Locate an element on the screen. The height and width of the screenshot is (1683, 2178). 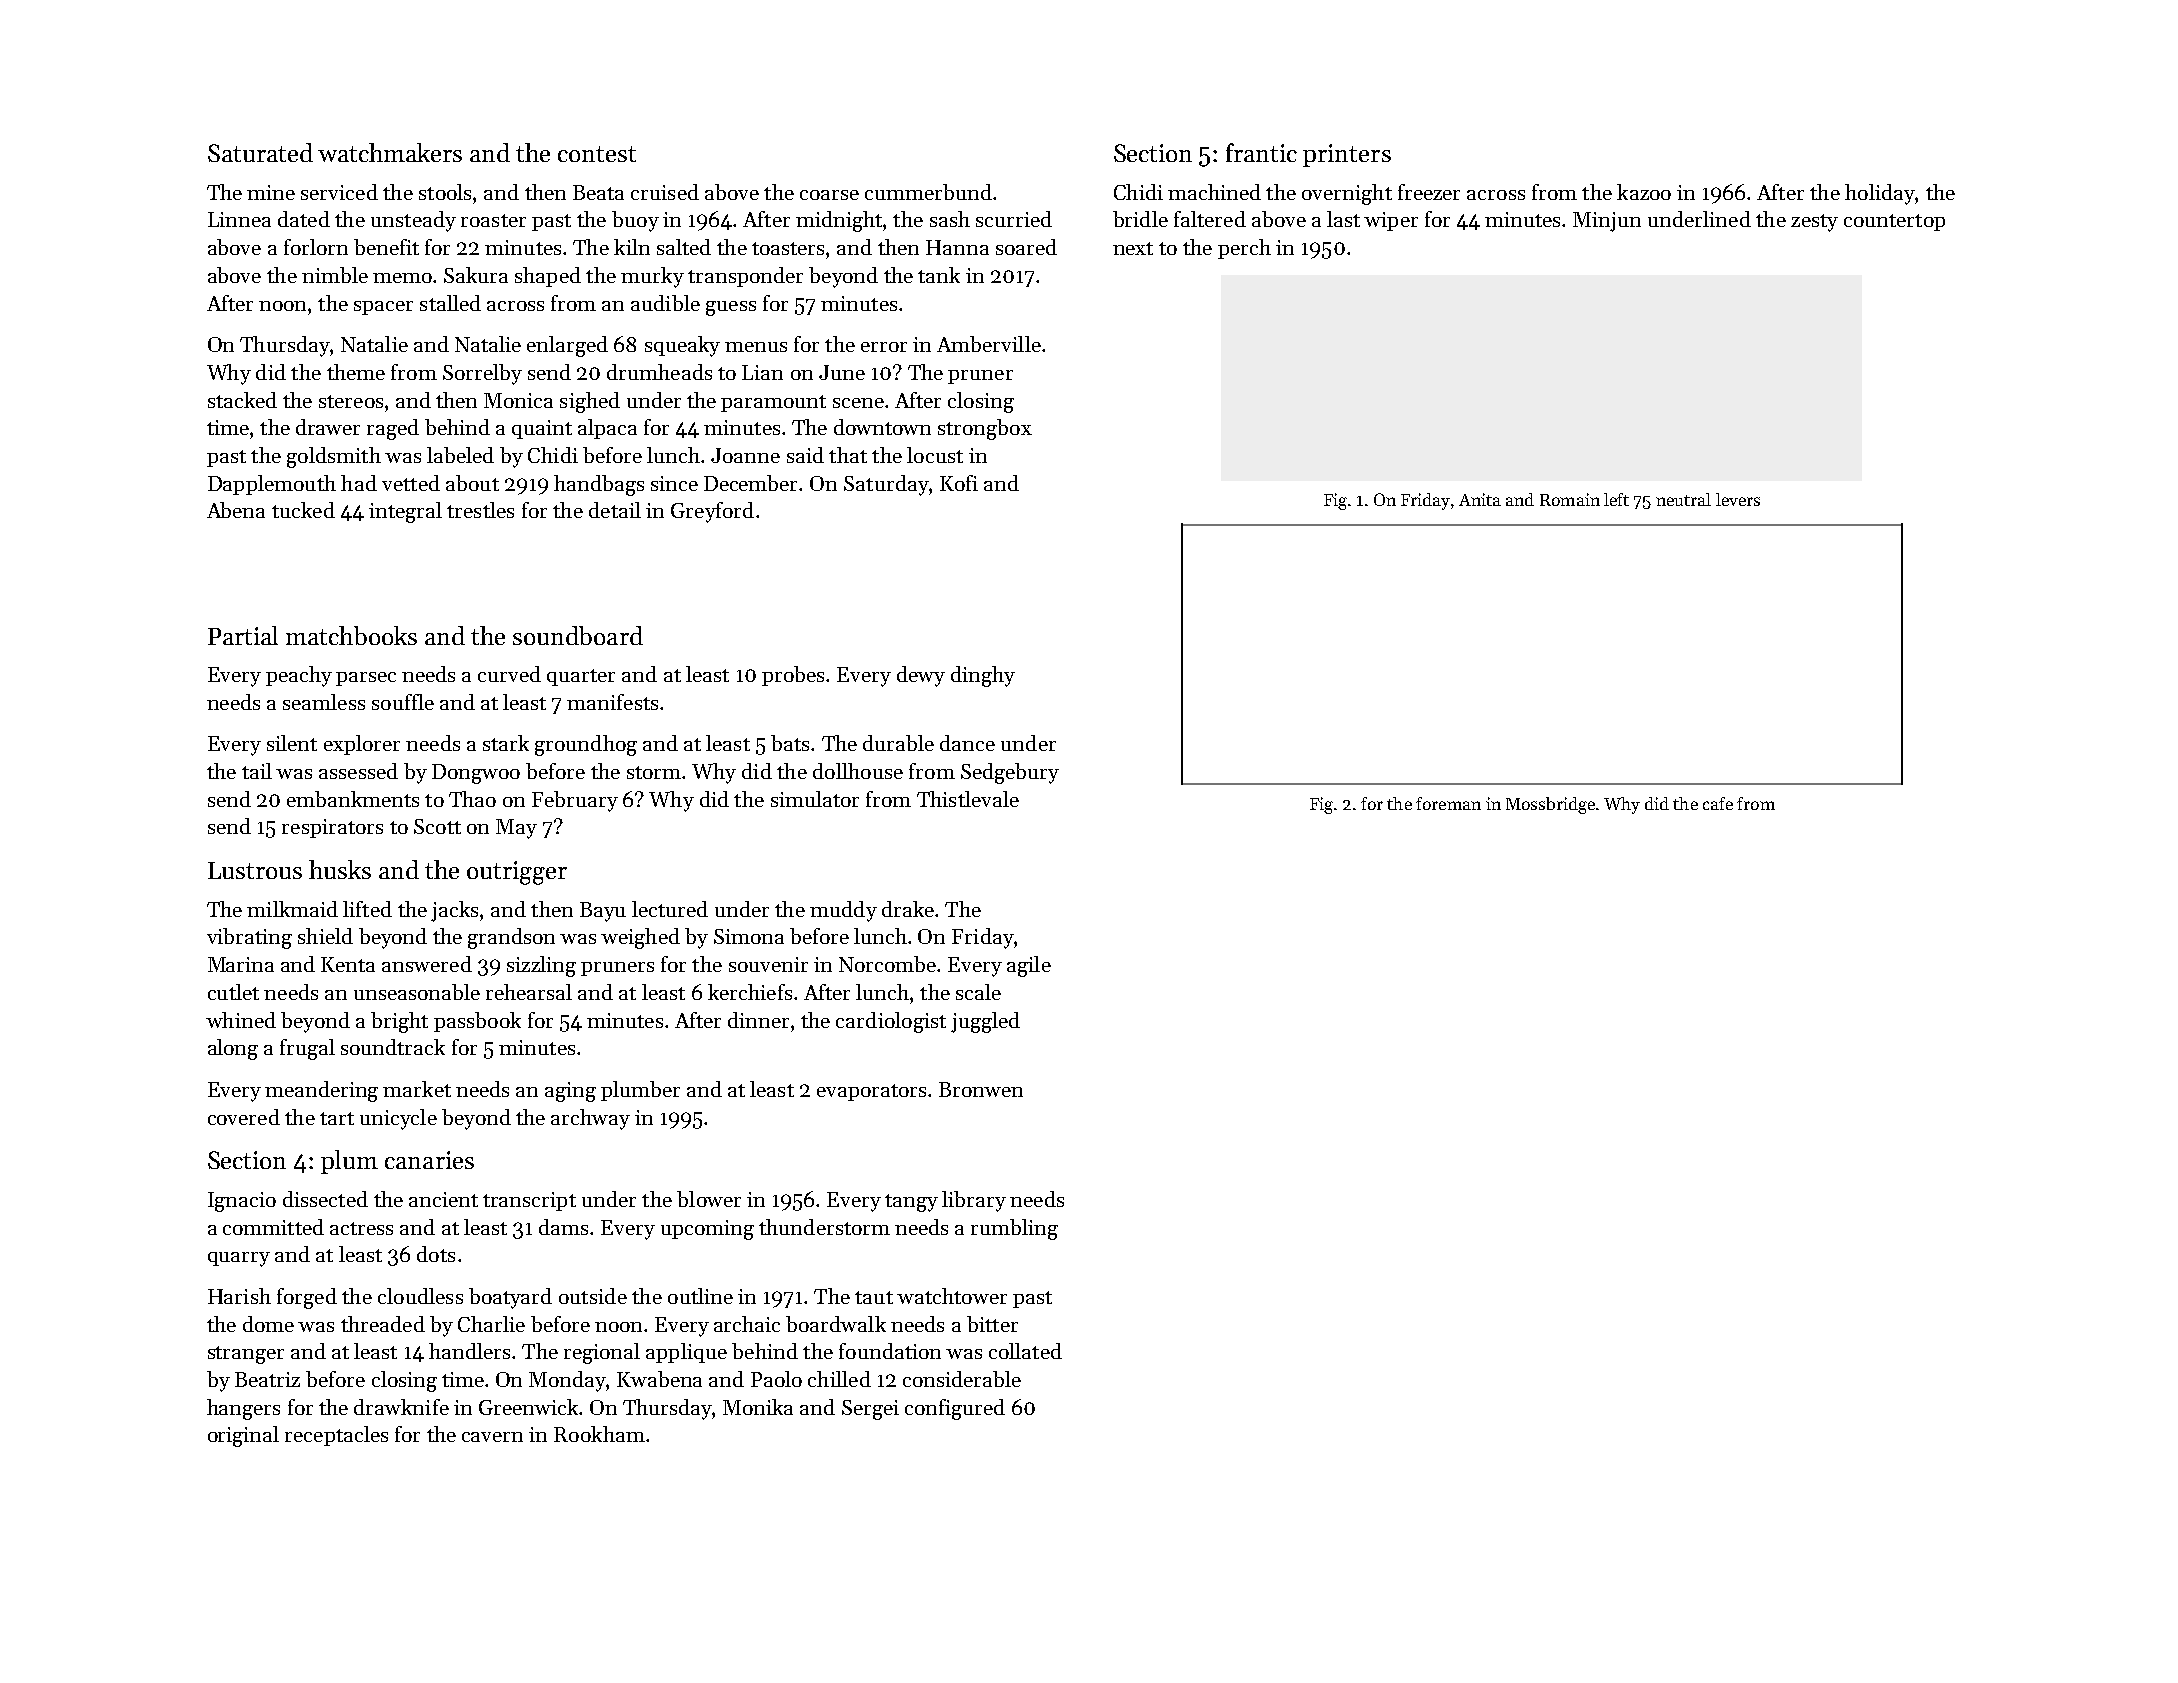
rumbling is located at coordinates (1014, 1229).
